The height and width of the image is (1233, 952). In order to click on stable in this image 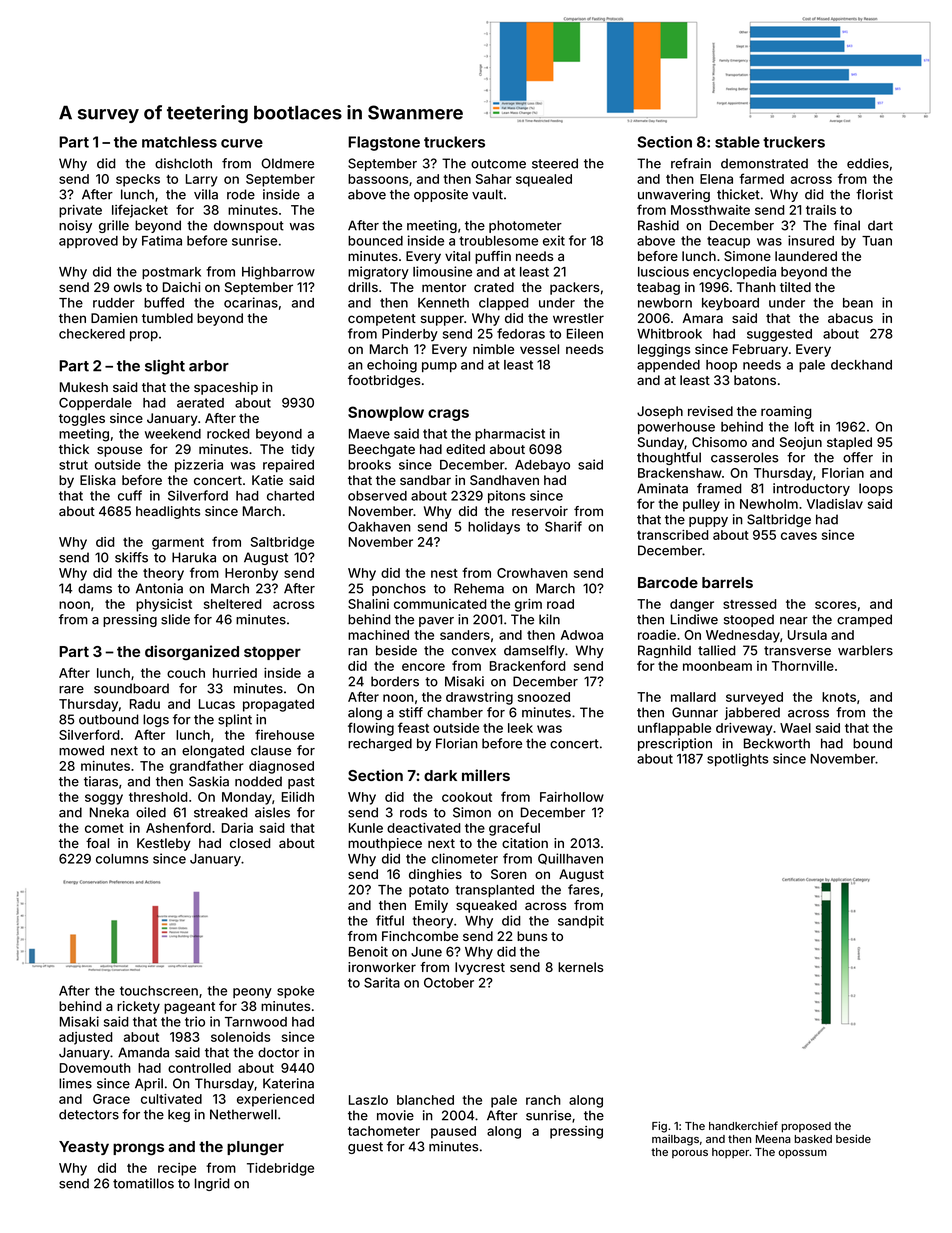, I will do `click(737, 142)`.
